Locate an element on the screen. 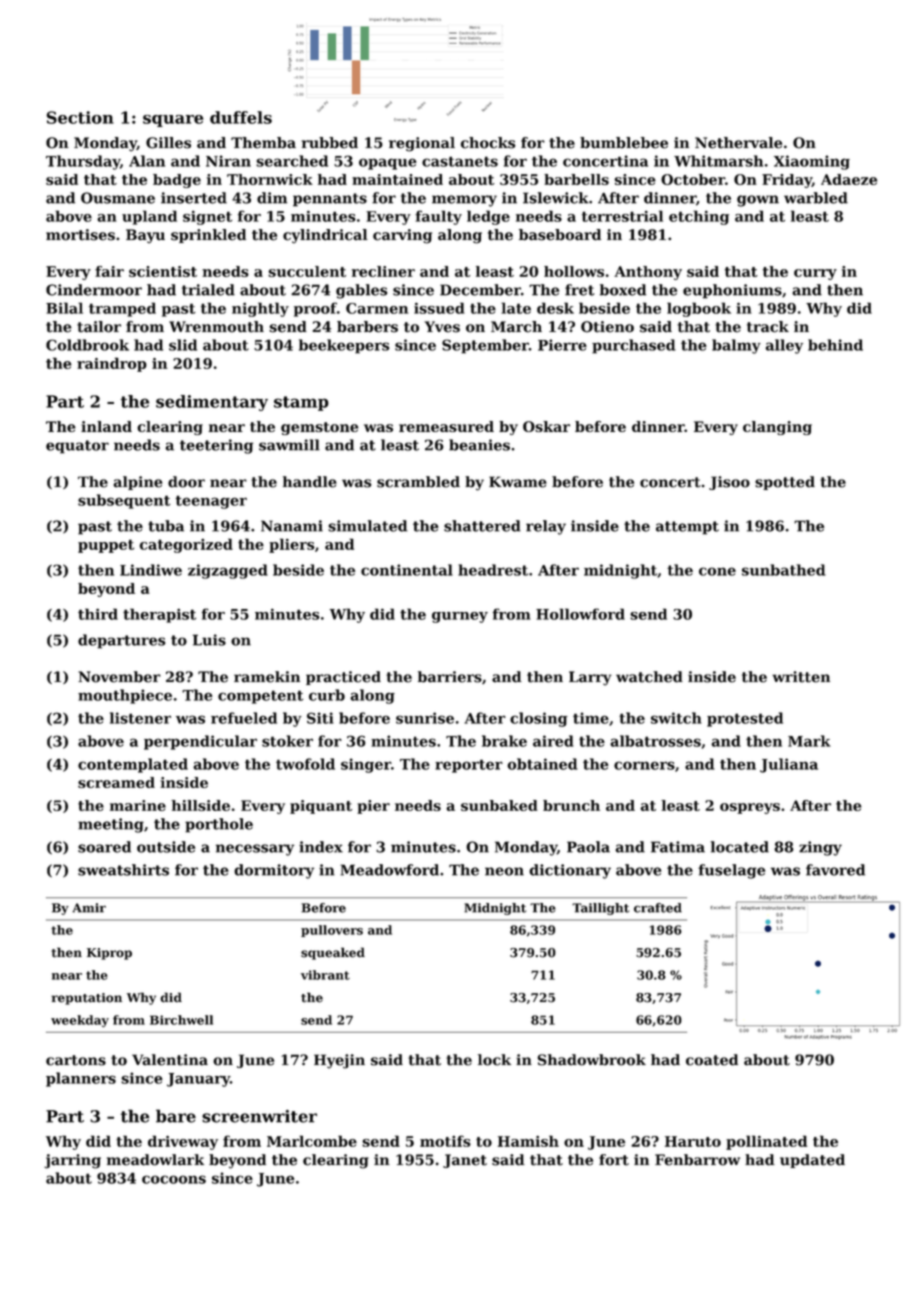  Section is located at coordinates (80, 117).
